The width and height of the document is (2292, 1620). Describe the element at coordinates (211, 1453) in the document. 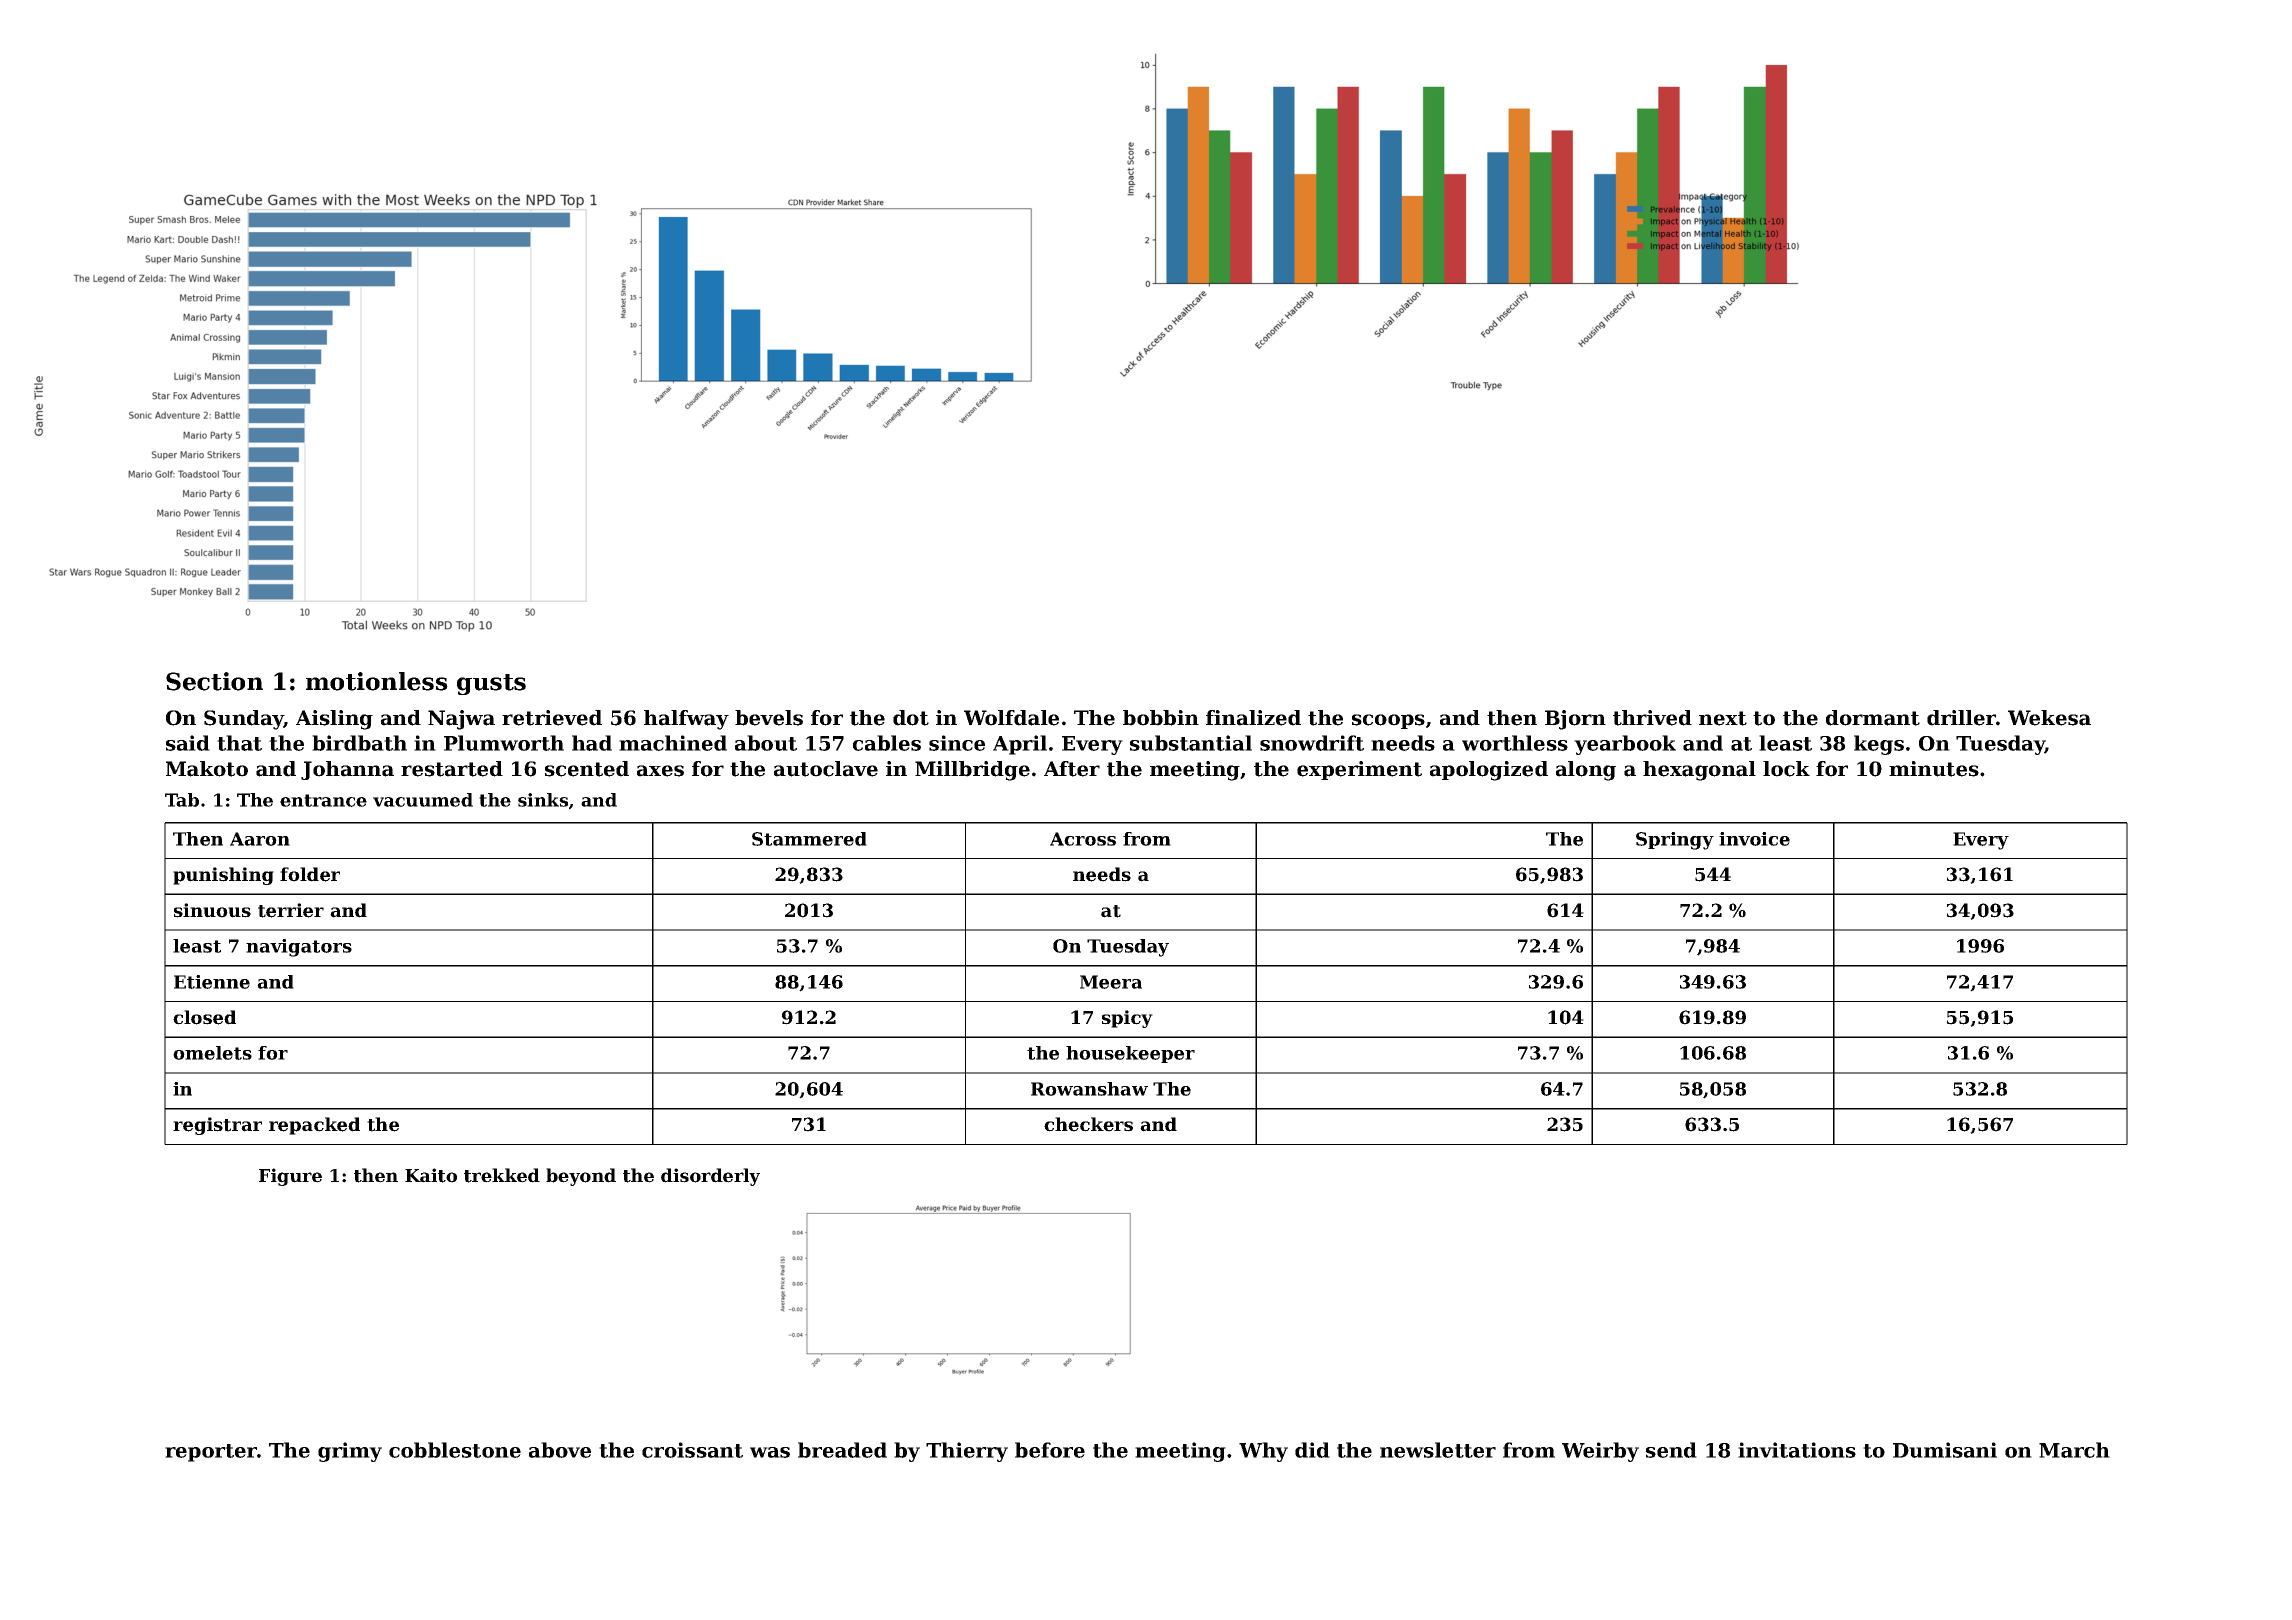

I see `reporter` at that location.
